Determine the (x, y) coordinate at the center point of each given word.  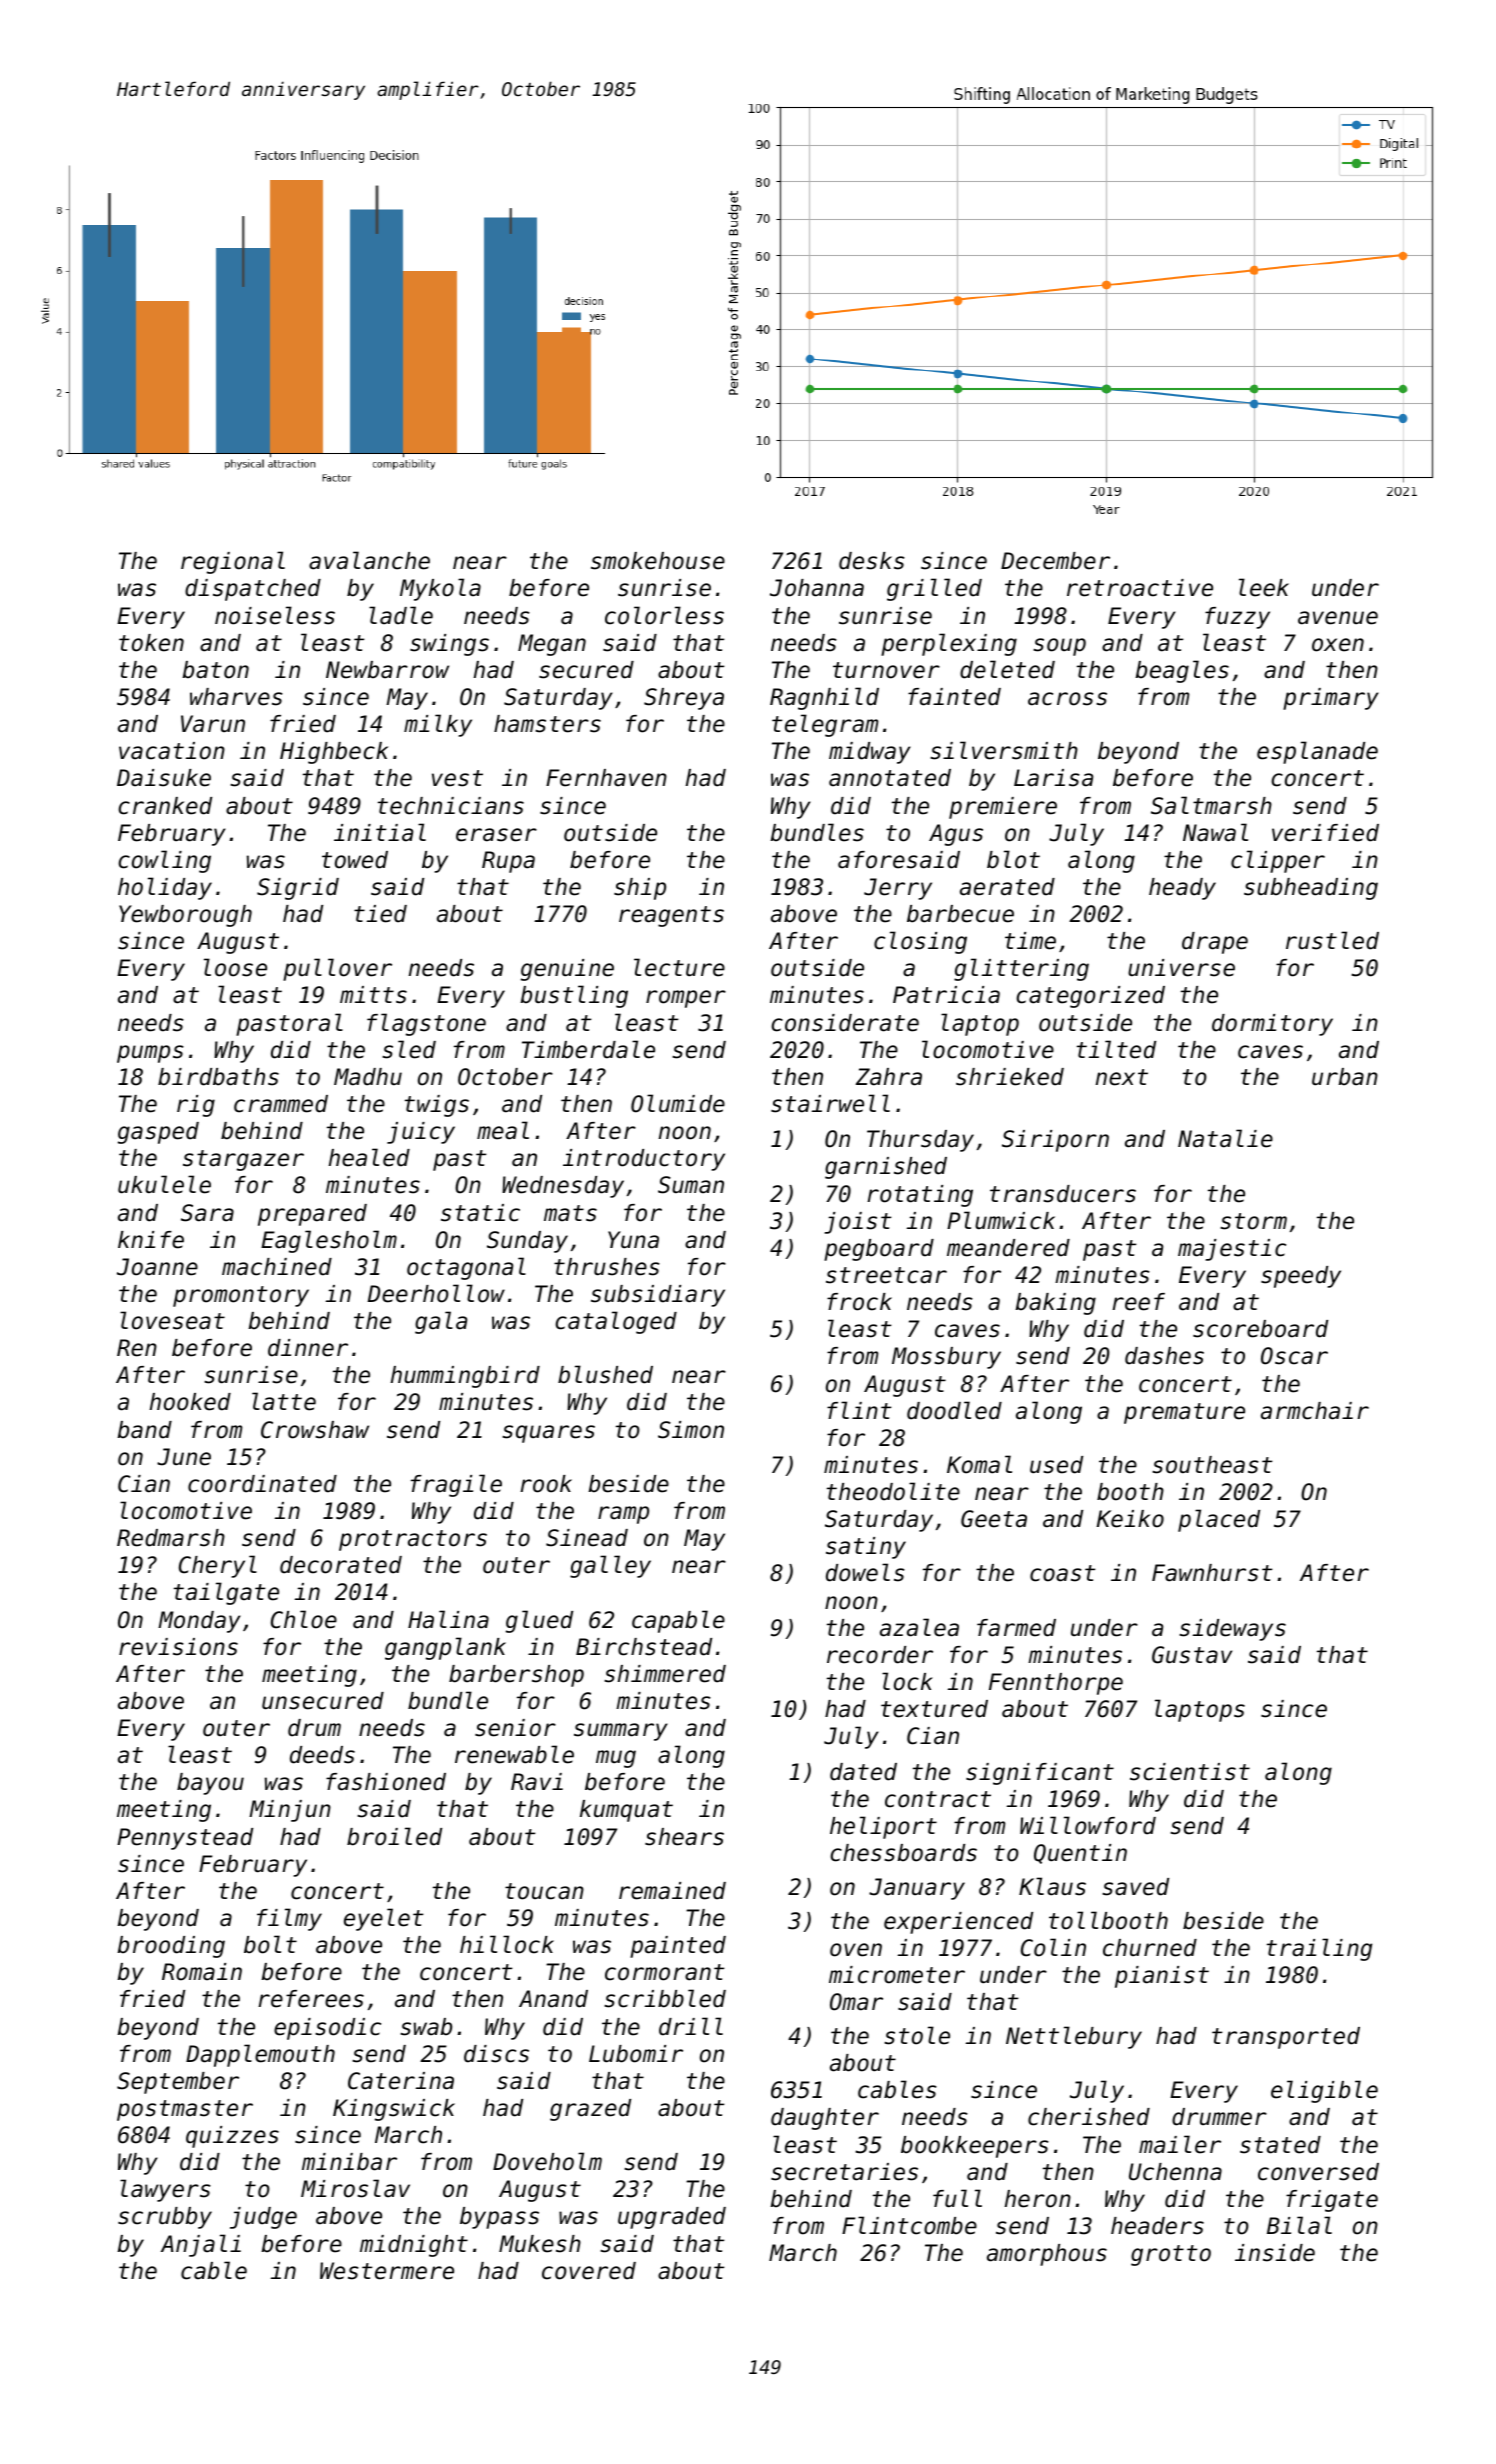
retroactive (1140, 588)
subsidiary (658, 1296)
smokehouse (658, 561)
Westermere (387, 2271)
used (1056, 1465)
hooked (190, 1402)
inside (1275, 2253)
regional (233, 562)
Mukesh (540, 2244)
